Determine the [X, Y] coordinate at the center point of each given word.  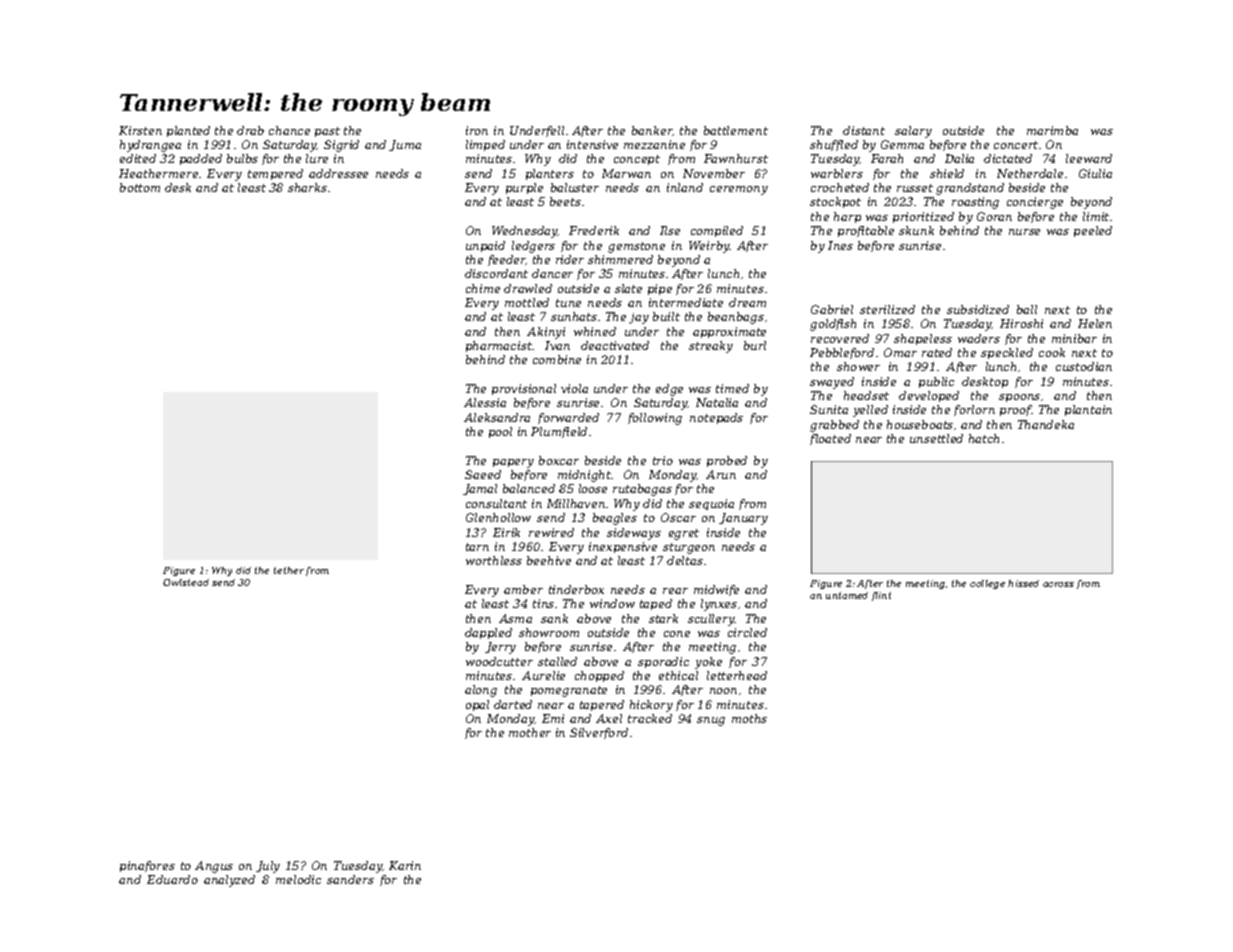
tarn [477, 547]
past [327, 132]
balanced [529, 488]
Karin [405, 865]
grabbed [834, 426]
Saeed [483, 474]
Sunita [829, 409]
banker [652, 130]
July [268, 867]
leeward [1089, 158]
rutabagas [642, 490]
